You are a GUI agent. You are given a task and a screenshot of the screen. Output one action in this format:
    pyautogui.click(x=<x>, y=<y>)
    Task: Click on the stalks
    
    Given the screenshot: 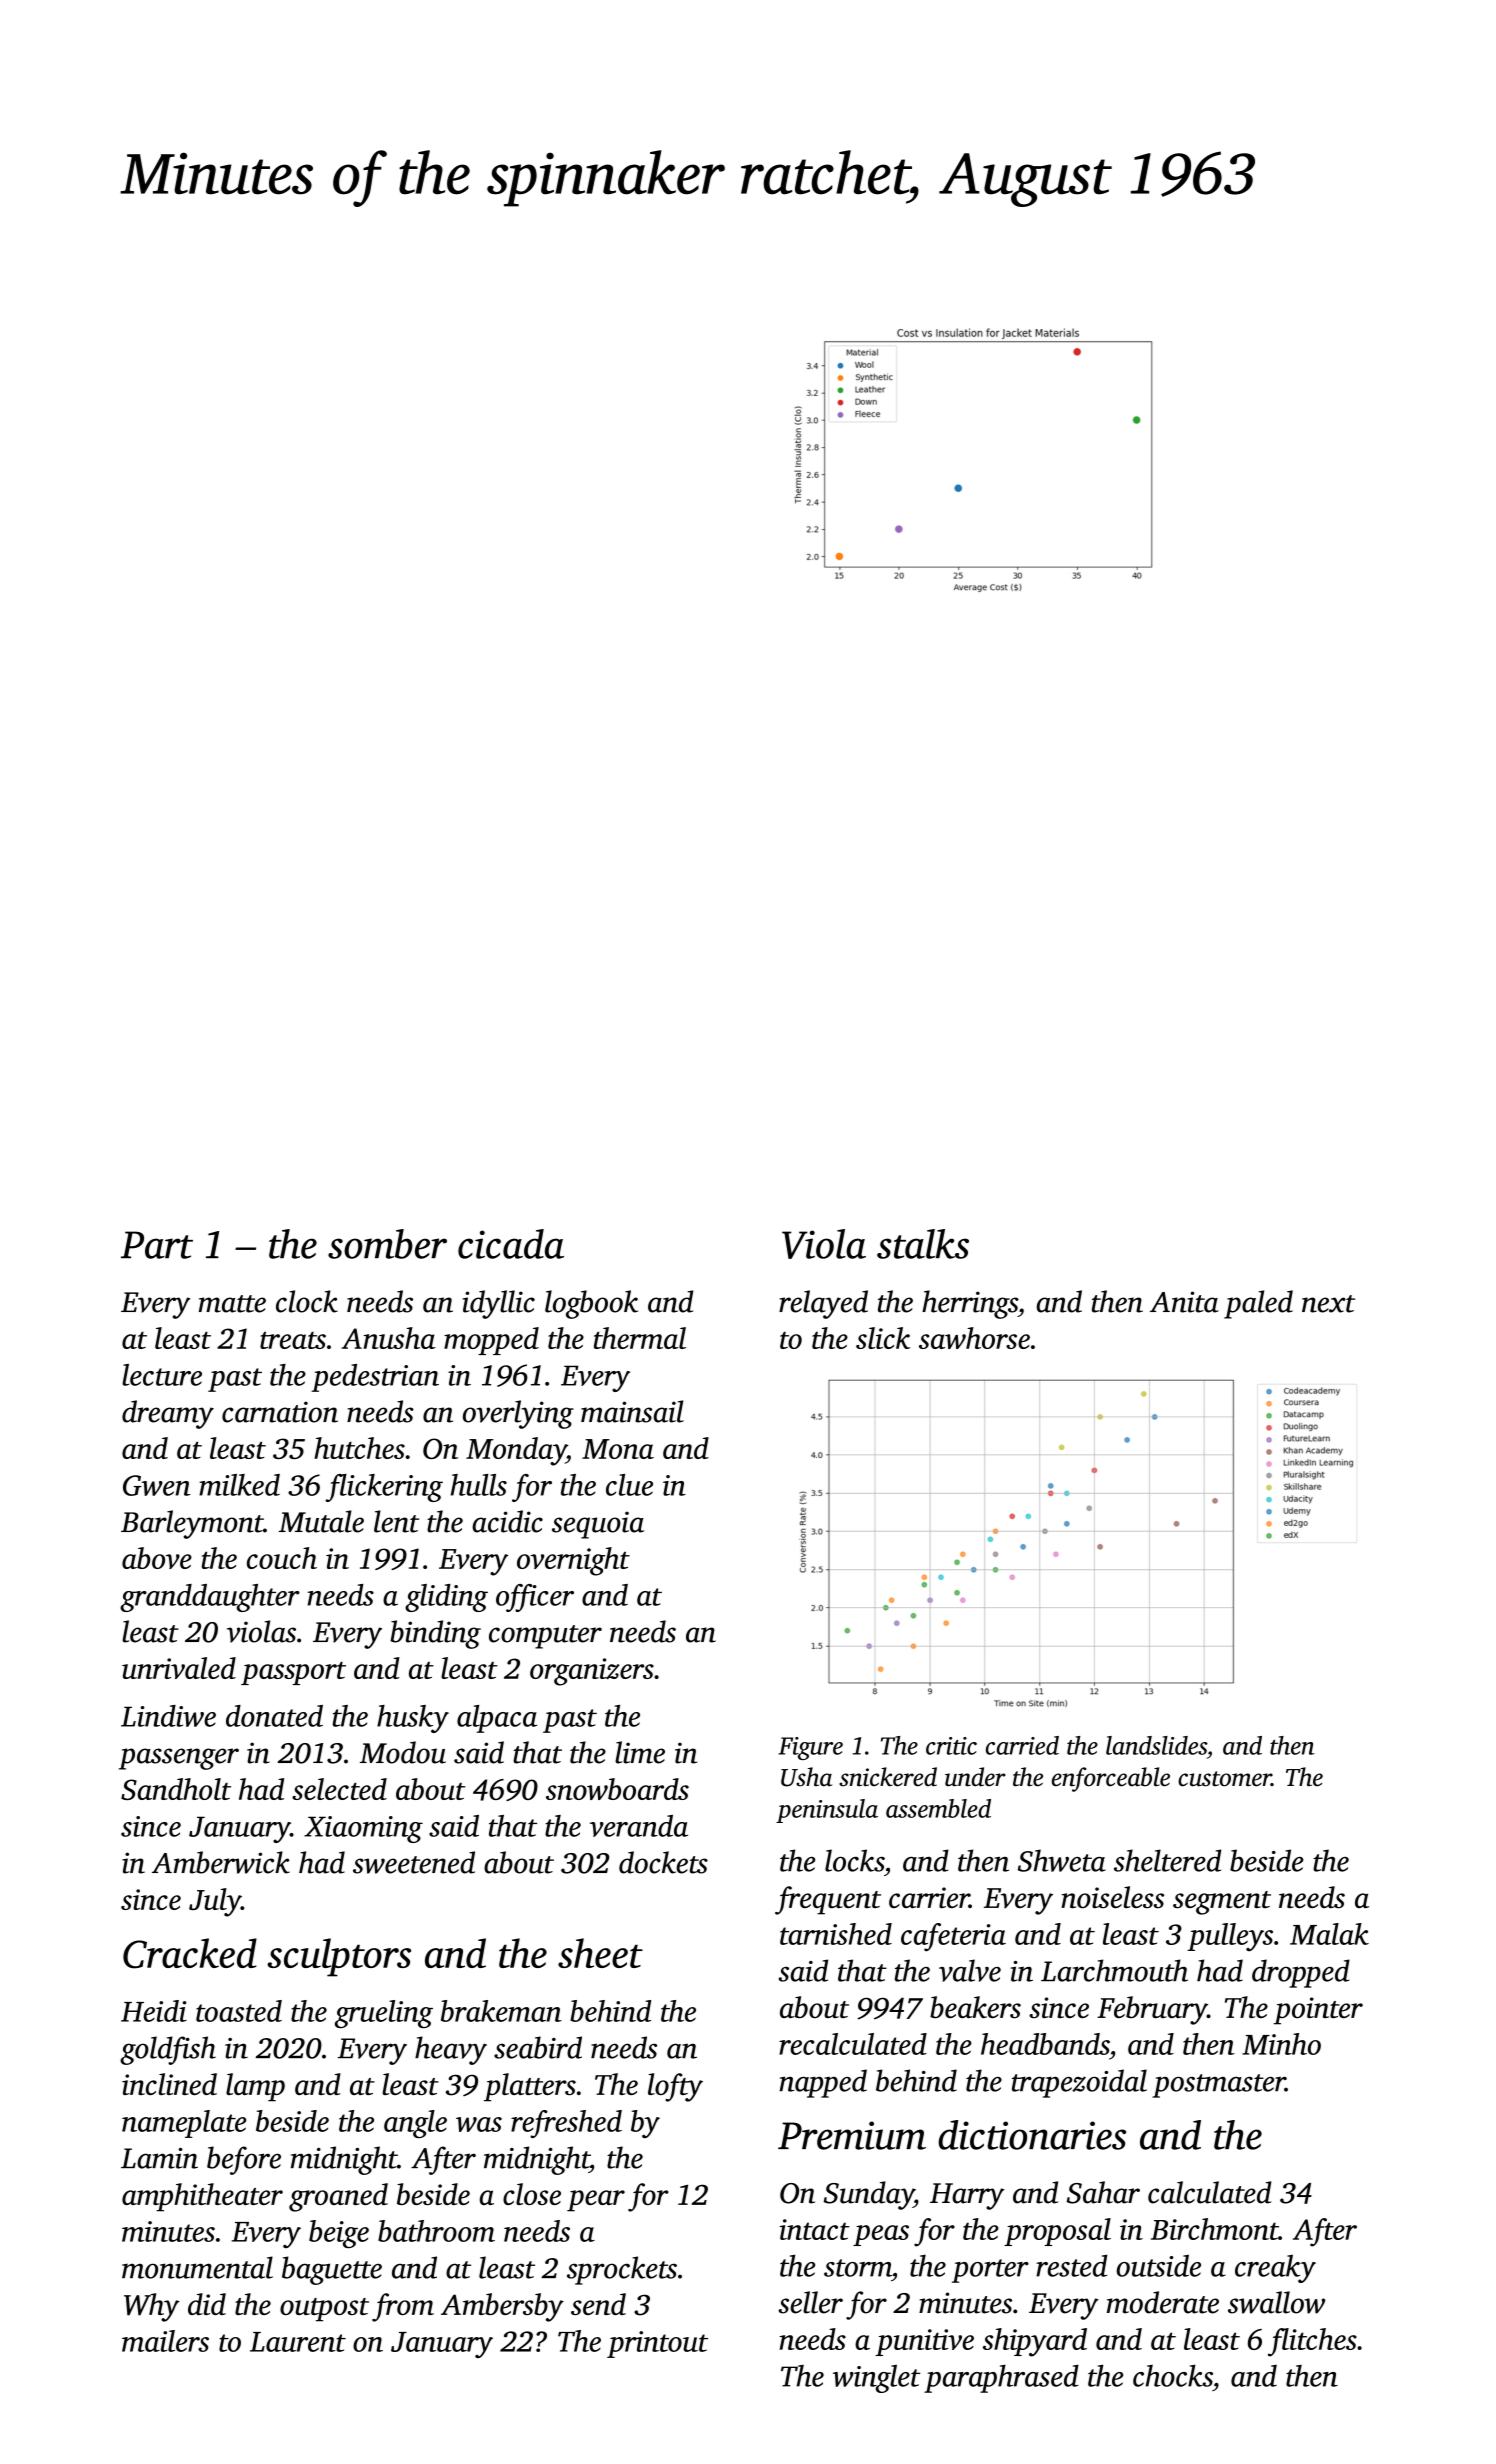 What is the action you would take?
    pyautogui.click(x=923, y=1244)
